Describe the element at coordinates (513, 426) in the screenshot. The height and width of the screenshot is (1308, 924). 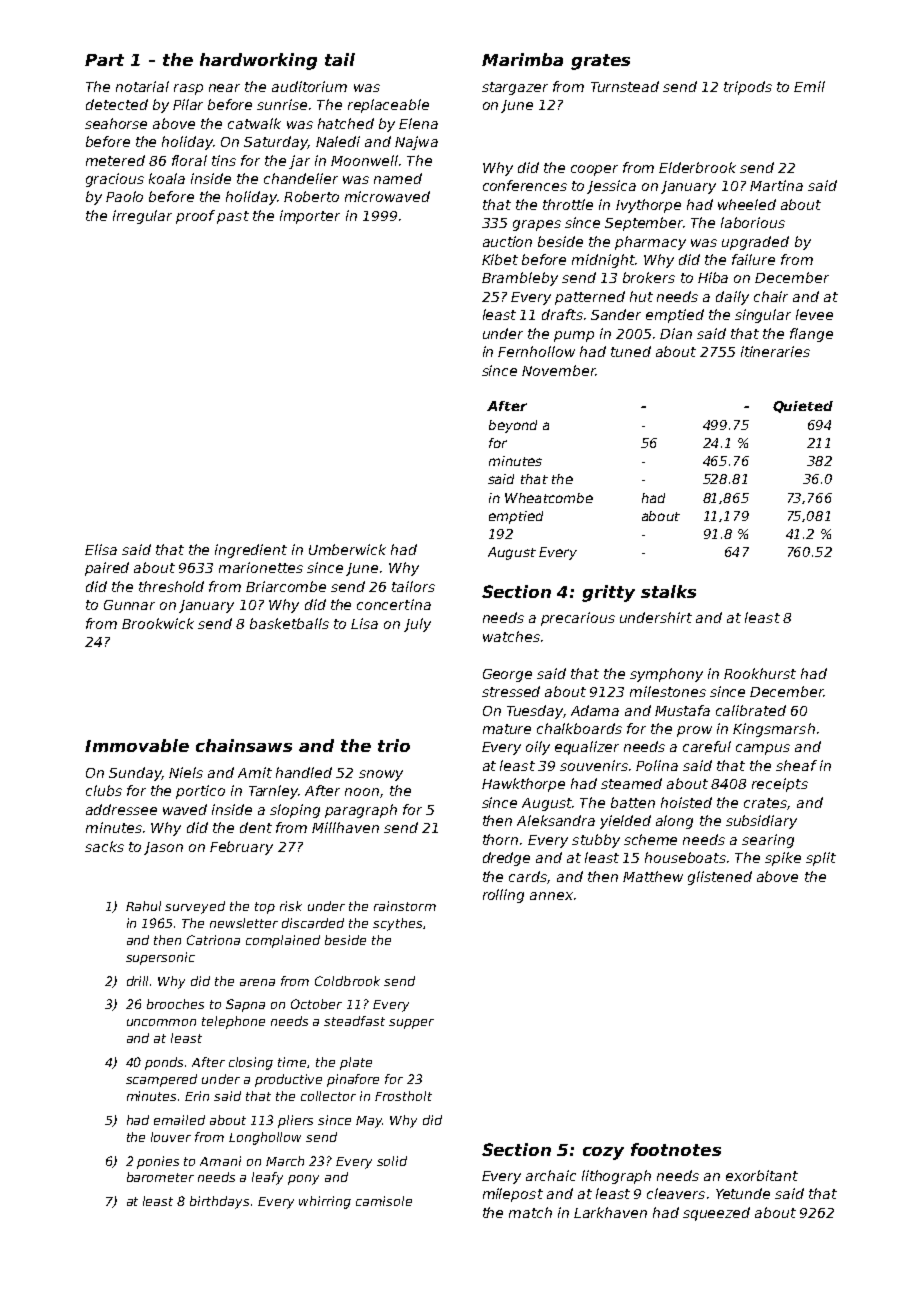
I see `beyond` at that location.
